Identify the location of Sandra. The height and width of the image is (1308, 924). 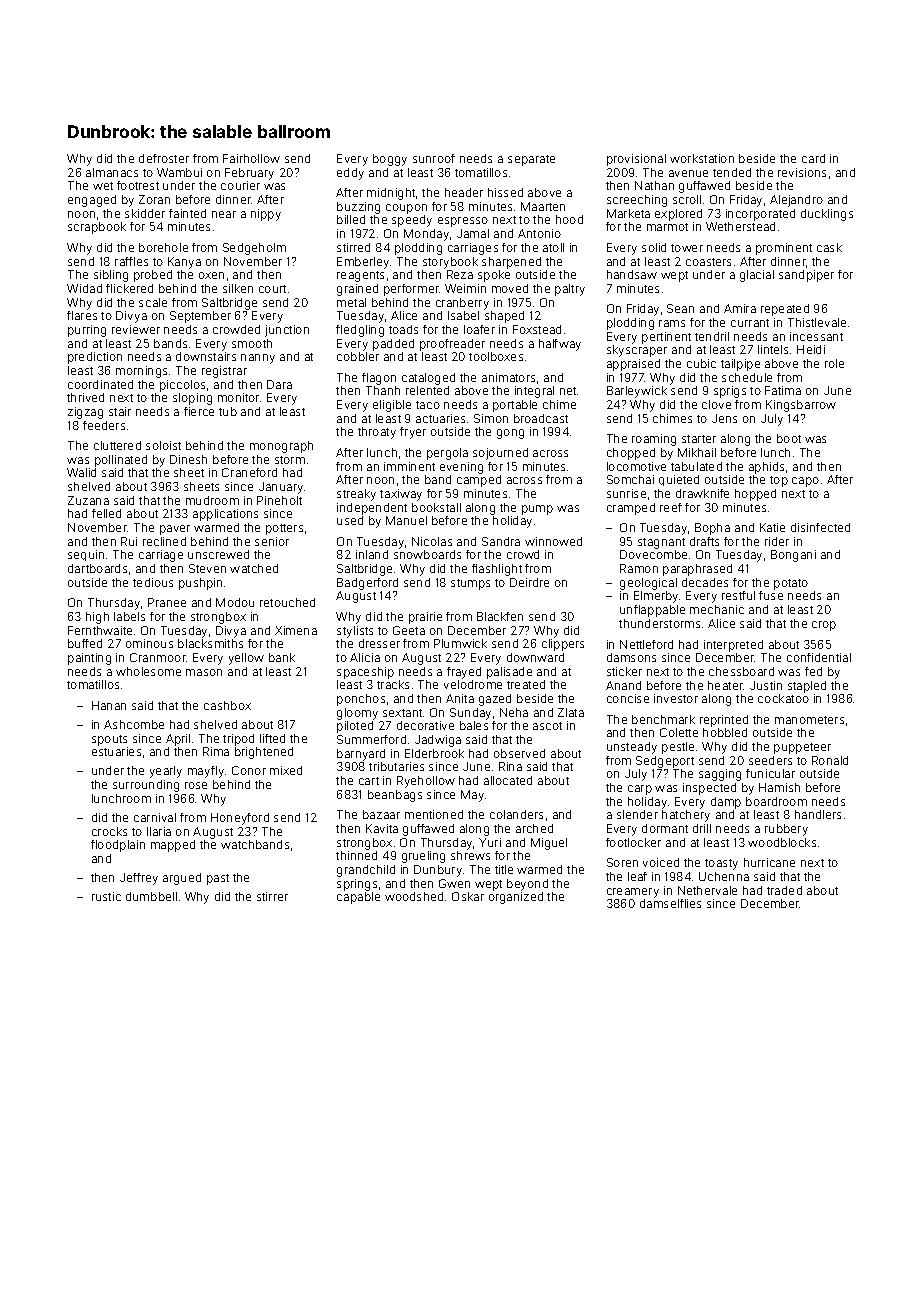
(501, 541).
